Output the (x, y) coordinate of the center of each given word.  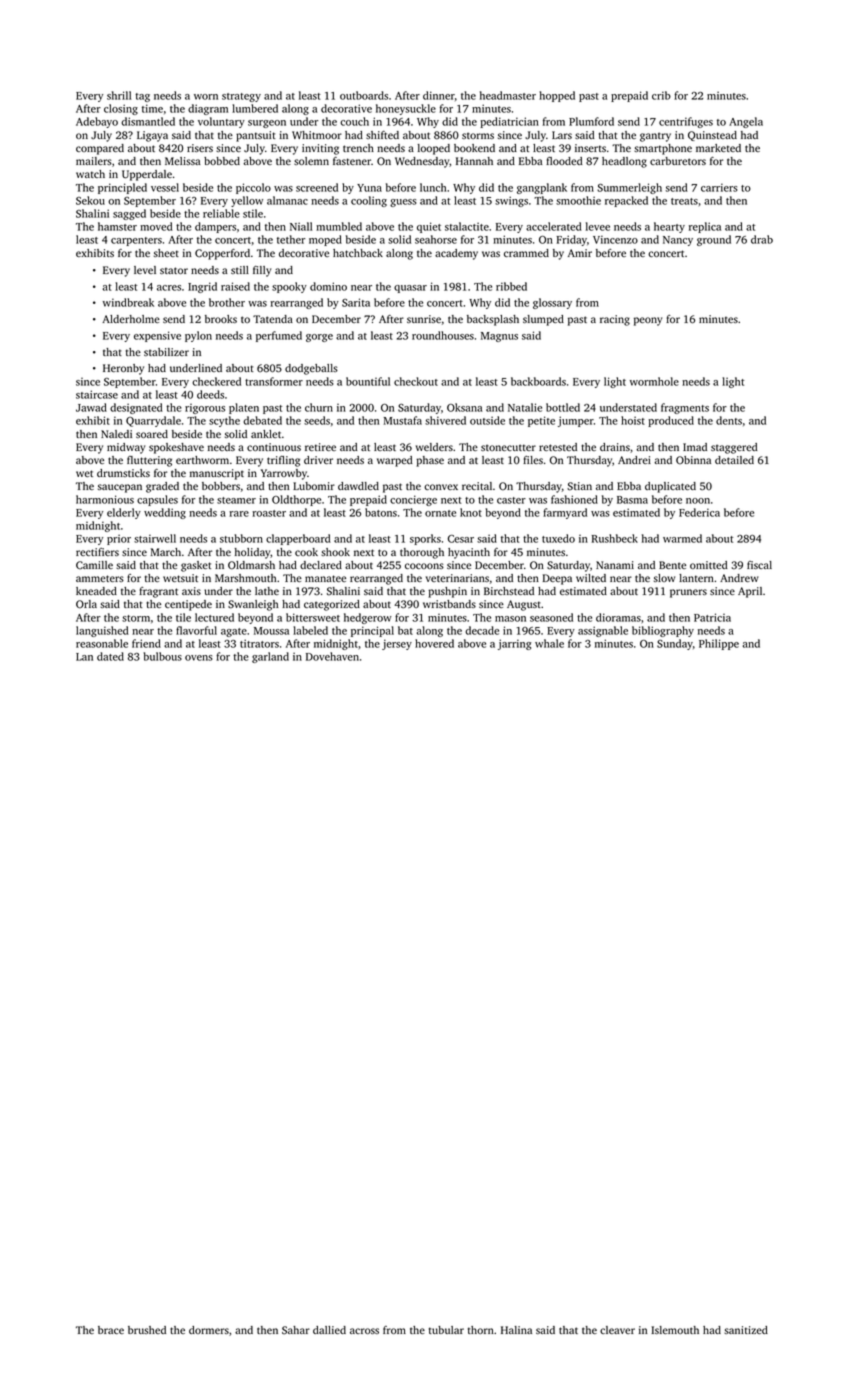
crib (661, 95)
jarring (514, 644)
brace (111, 1330)
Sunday (675, 644)
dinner (439, 95)
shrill (119, 95)
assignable (603, 631)
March (166, 552)
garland (270, 657)
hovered (434, 643)
